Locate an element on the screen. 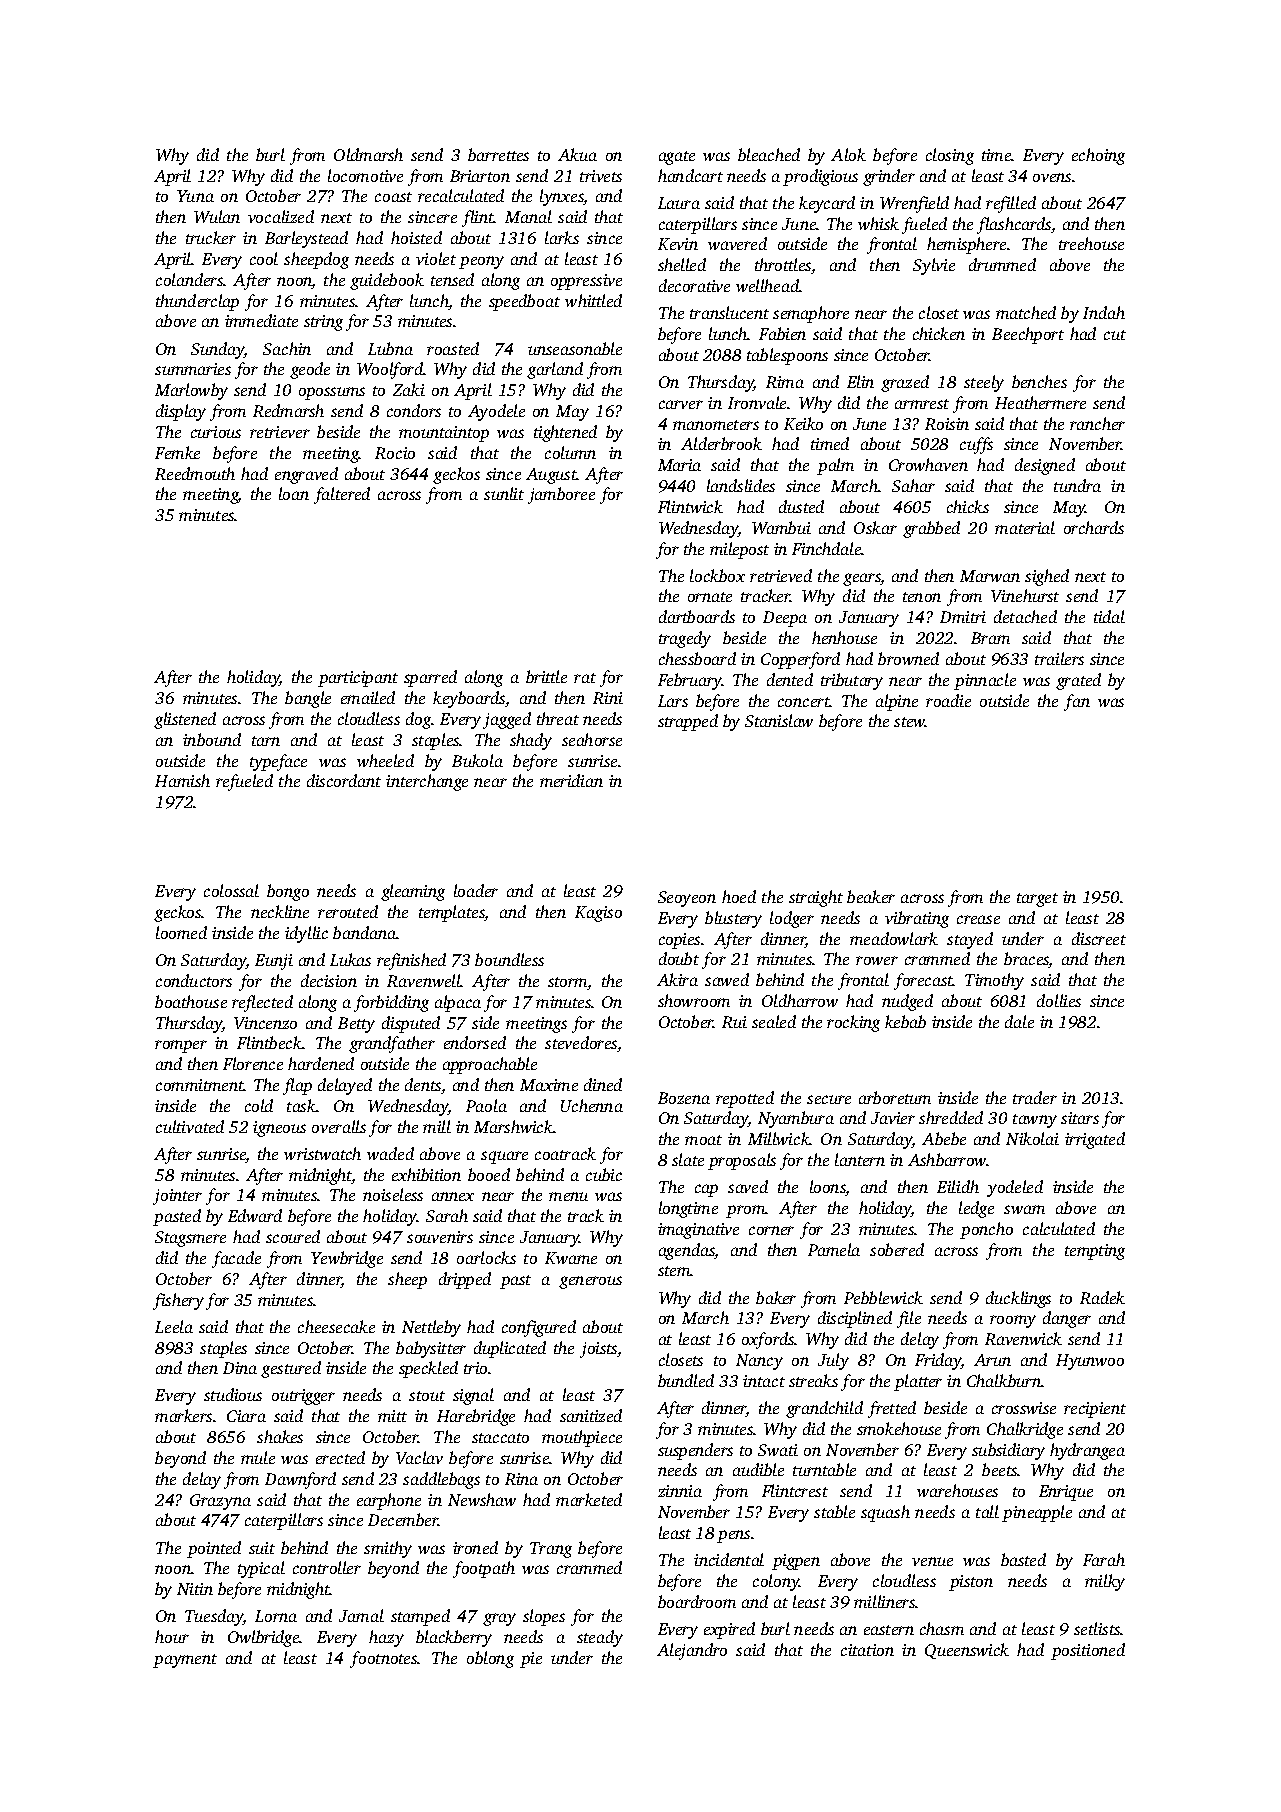 The height and width of the screenshot is (1812, 1281). wristwatch is located at coordinates (322, 1153).
